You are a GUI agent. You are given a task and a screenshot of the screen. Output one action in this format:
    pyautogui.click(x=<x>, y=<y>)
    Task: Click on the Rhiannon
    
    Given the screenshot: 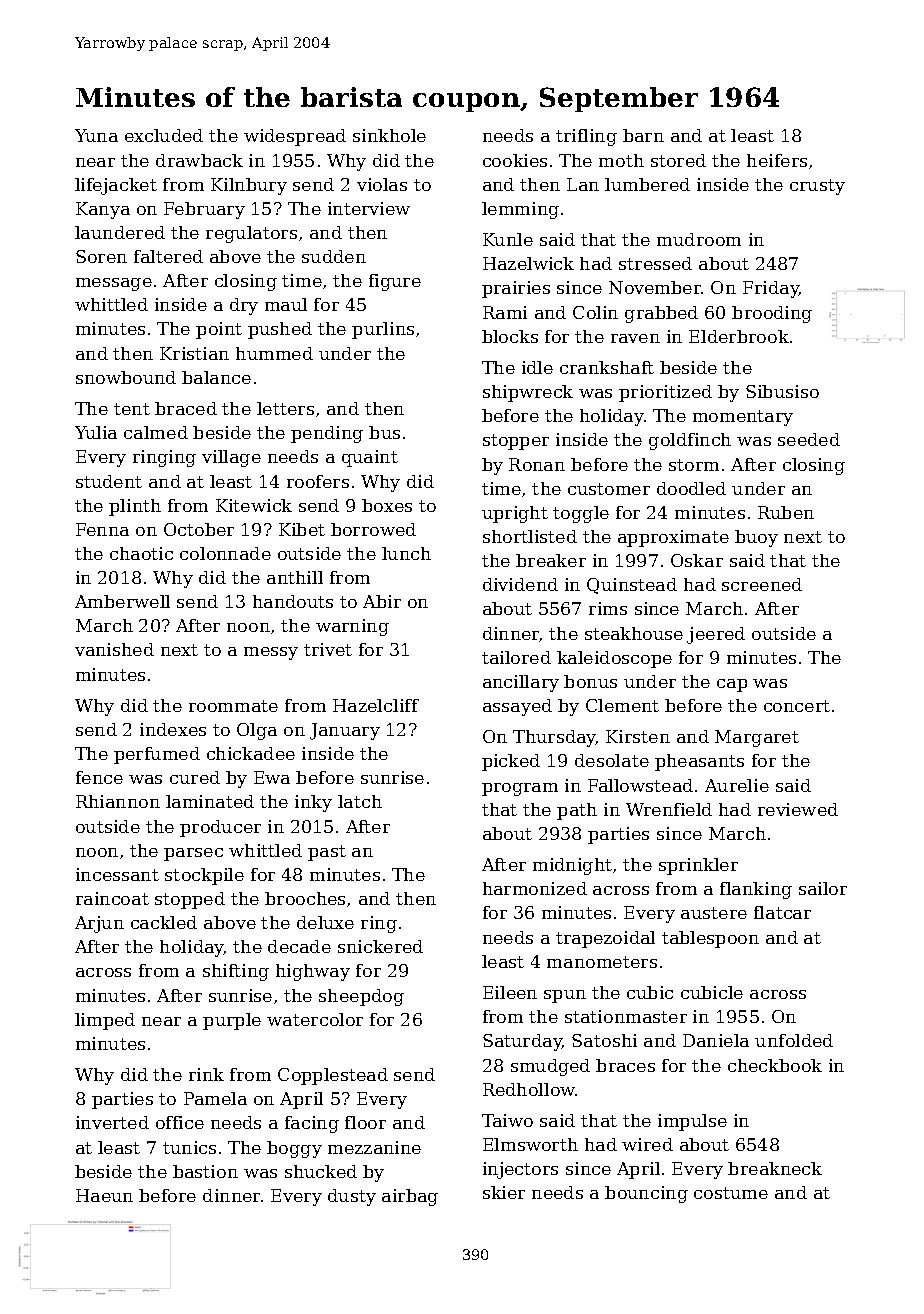 What is the action you would take?
    pyautogui.click(x=118, y=801)
